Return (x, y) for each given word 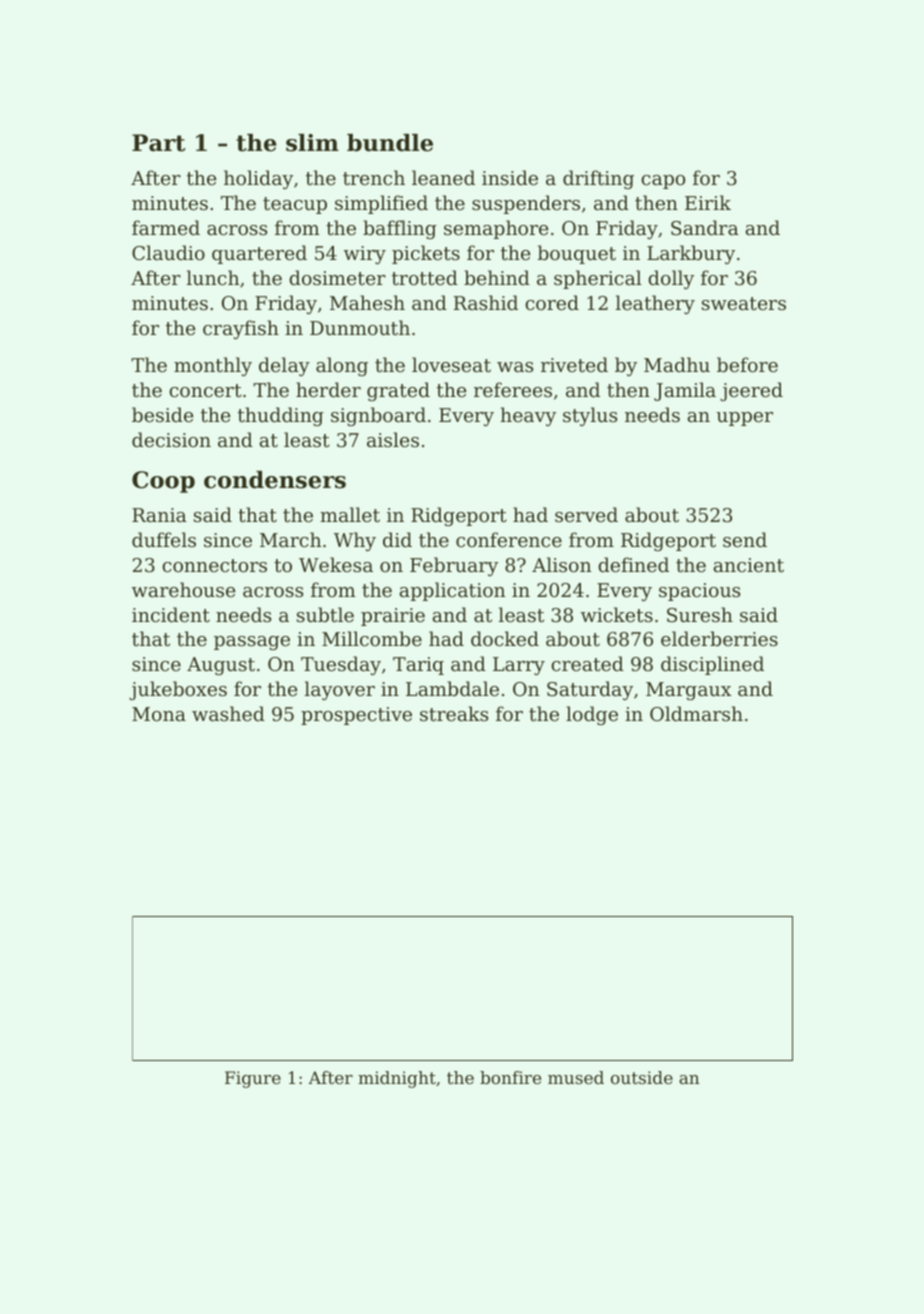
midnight (397, 1079)
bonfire (510, 1077)
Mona (159, 714)
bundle (390, 143)
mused (576, 1077)
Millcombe (372, 638)
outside (642, 1077)
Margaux (688, 691)
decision (171, 439)
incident (171, 614)
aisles (393, 439)
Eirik (708, 202)
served (586, 514)
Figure (253, 1079)
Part (158, 143)
